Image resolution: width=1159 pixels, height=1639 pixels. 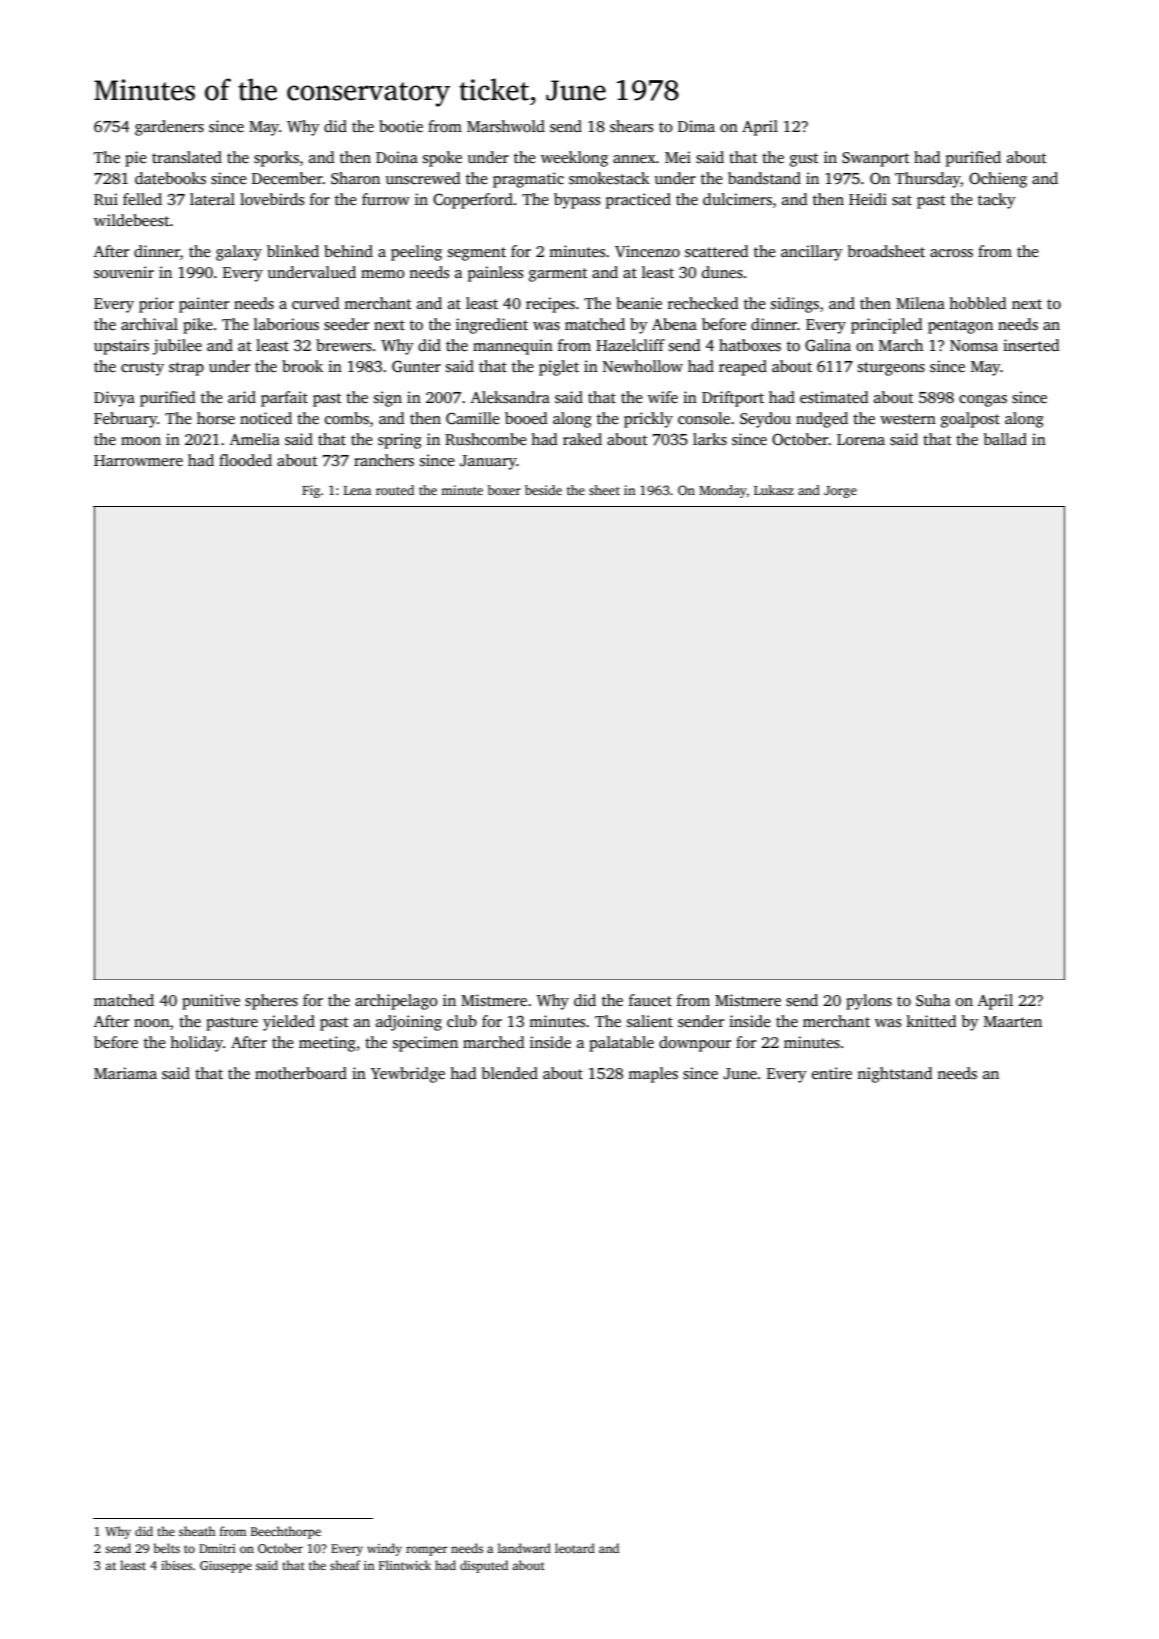 I want to click on landward, so click(x=524, y=1548).
